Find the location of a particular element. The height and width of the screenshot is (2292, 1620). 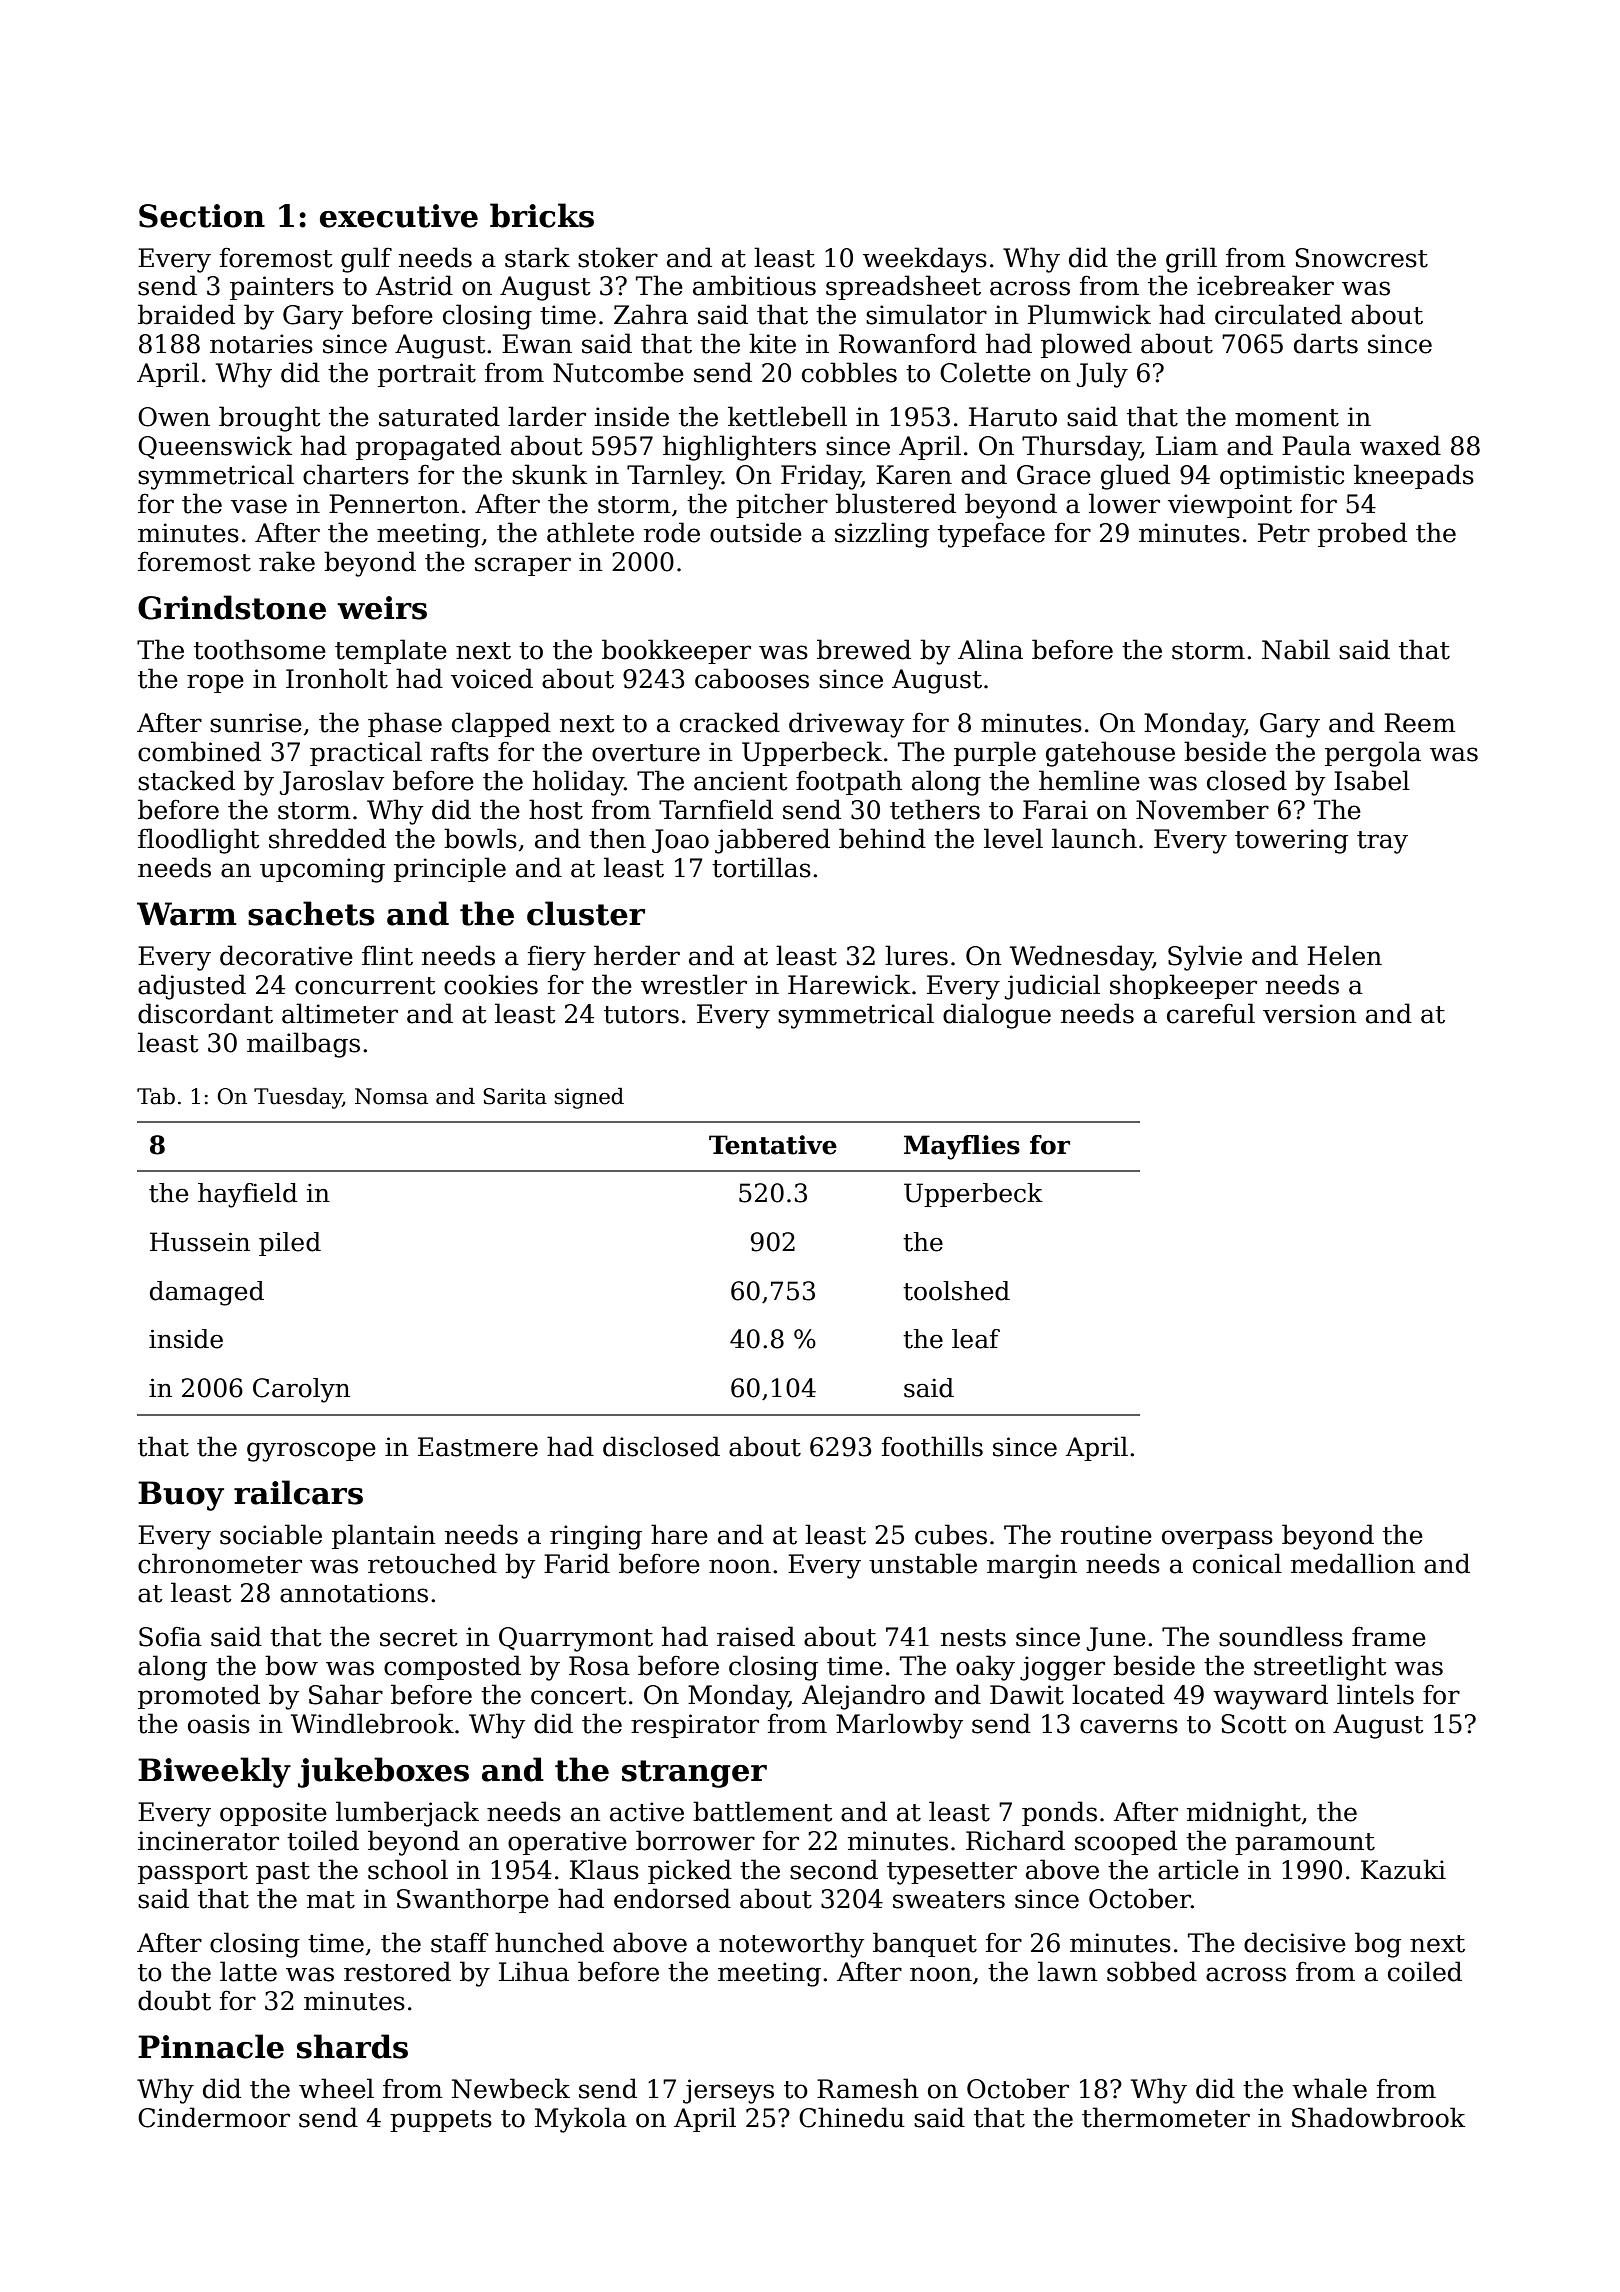

Mayflies is located at coordinates (962, 1147).
